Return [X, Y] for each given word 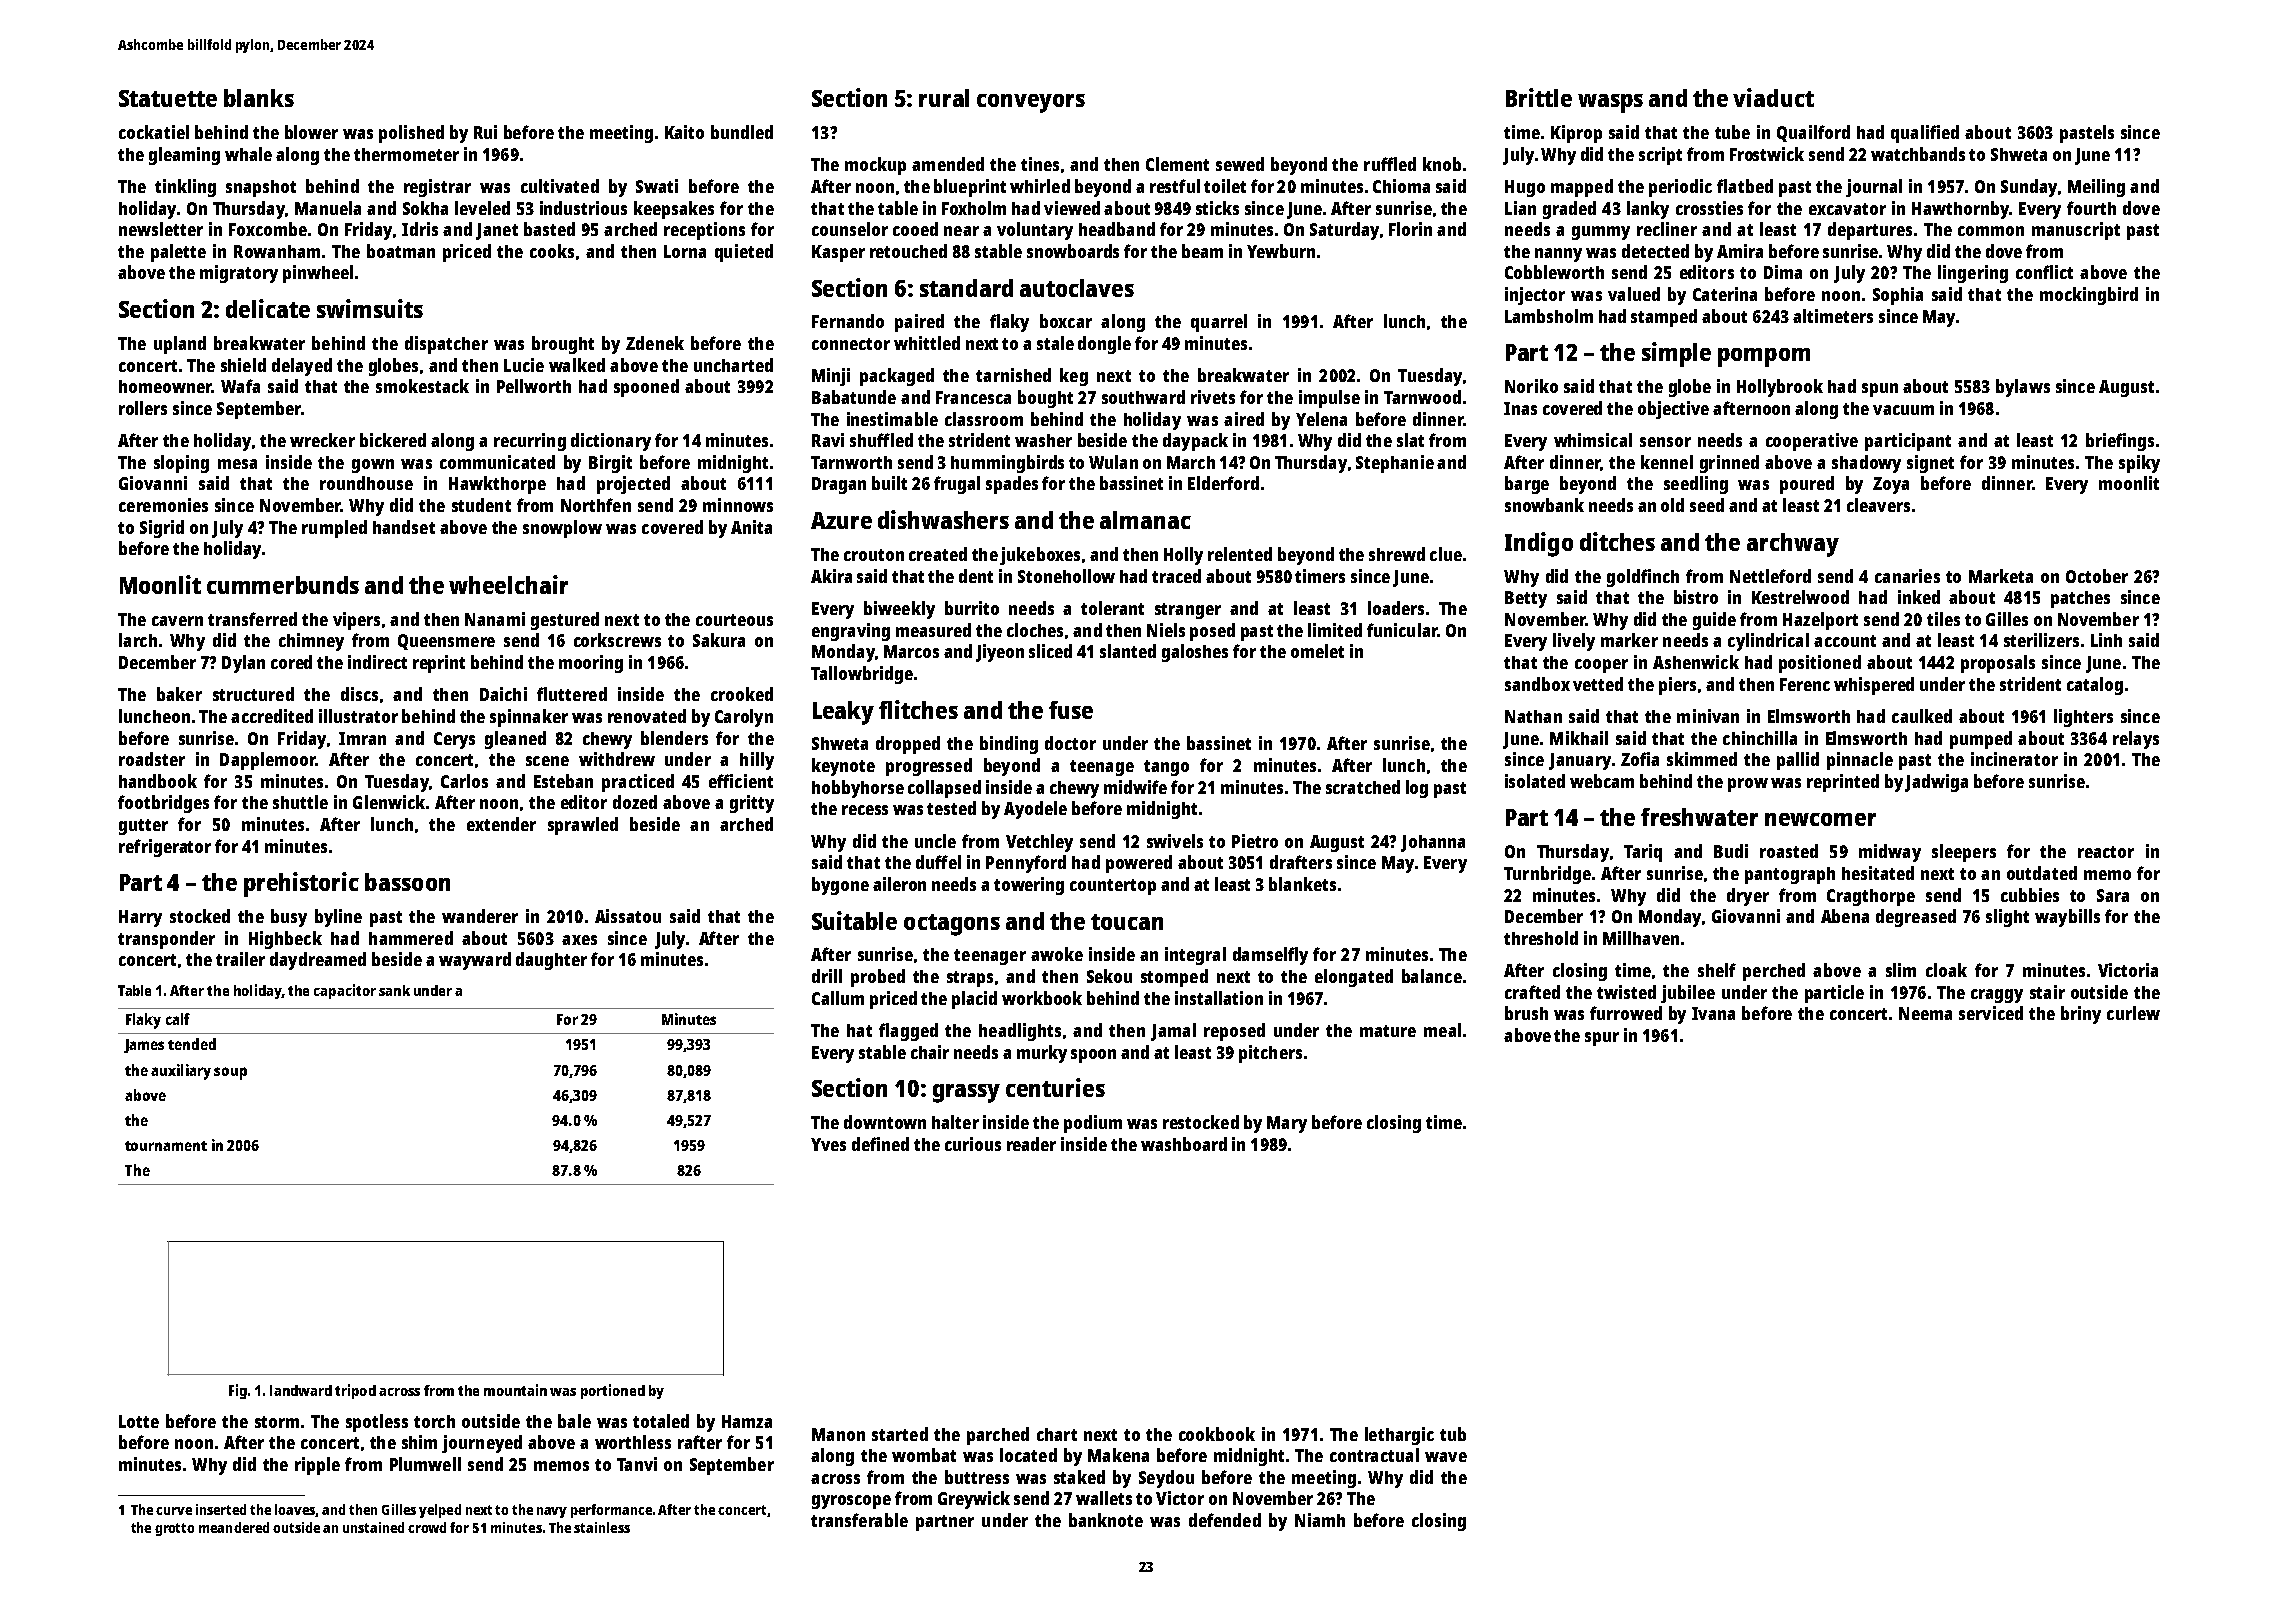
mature [1388, 1031]
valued [1634, 294]
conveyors [1031, 103]
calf [178, 1019]
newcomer [1820, 819]
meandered [234, 1527]
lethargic [1399, 1436]
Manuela [328, 208]
